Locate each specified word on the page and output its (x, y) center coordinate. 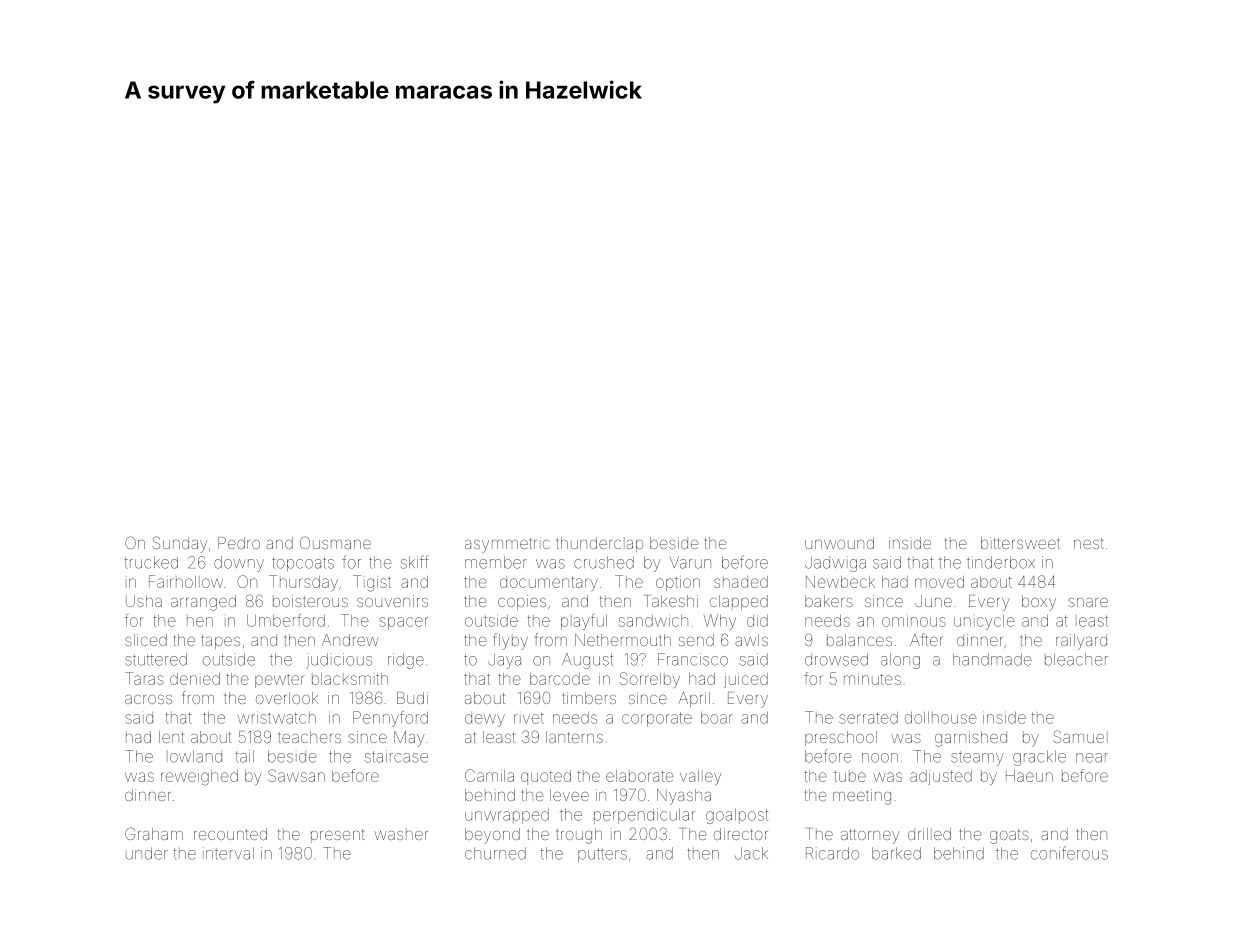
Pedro (239, 543)
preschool (841, 738)
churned (495, 853)
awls (751, 640)
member (496, 562)
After (926, 639)
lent (171, 737)
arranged (203, 603)
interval (228, 853)
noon (880, 758)
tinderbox (1001, 562)
